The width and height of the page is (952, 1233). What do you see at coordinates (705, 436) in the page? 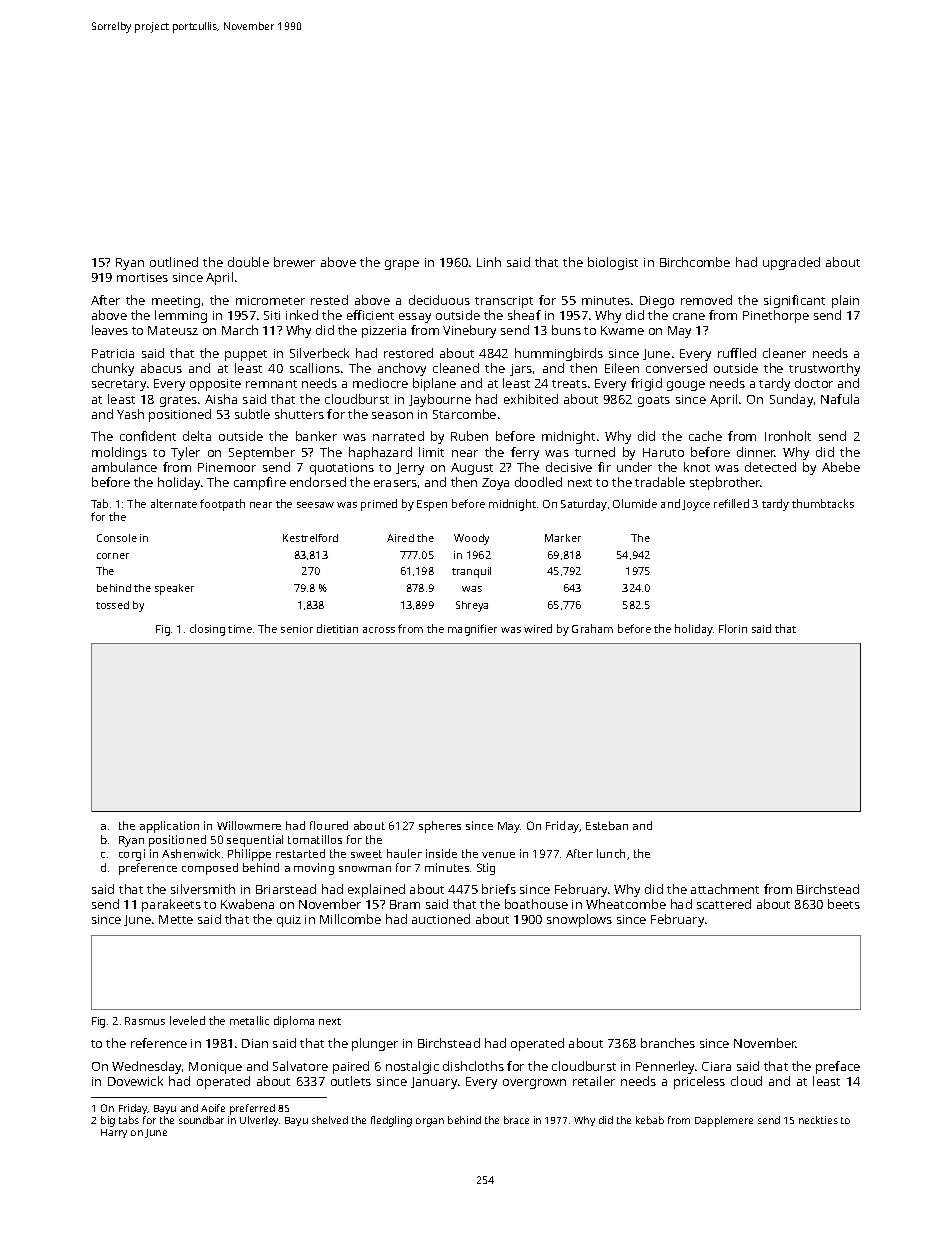
I see `cache` at bounding box center [705, 436].
